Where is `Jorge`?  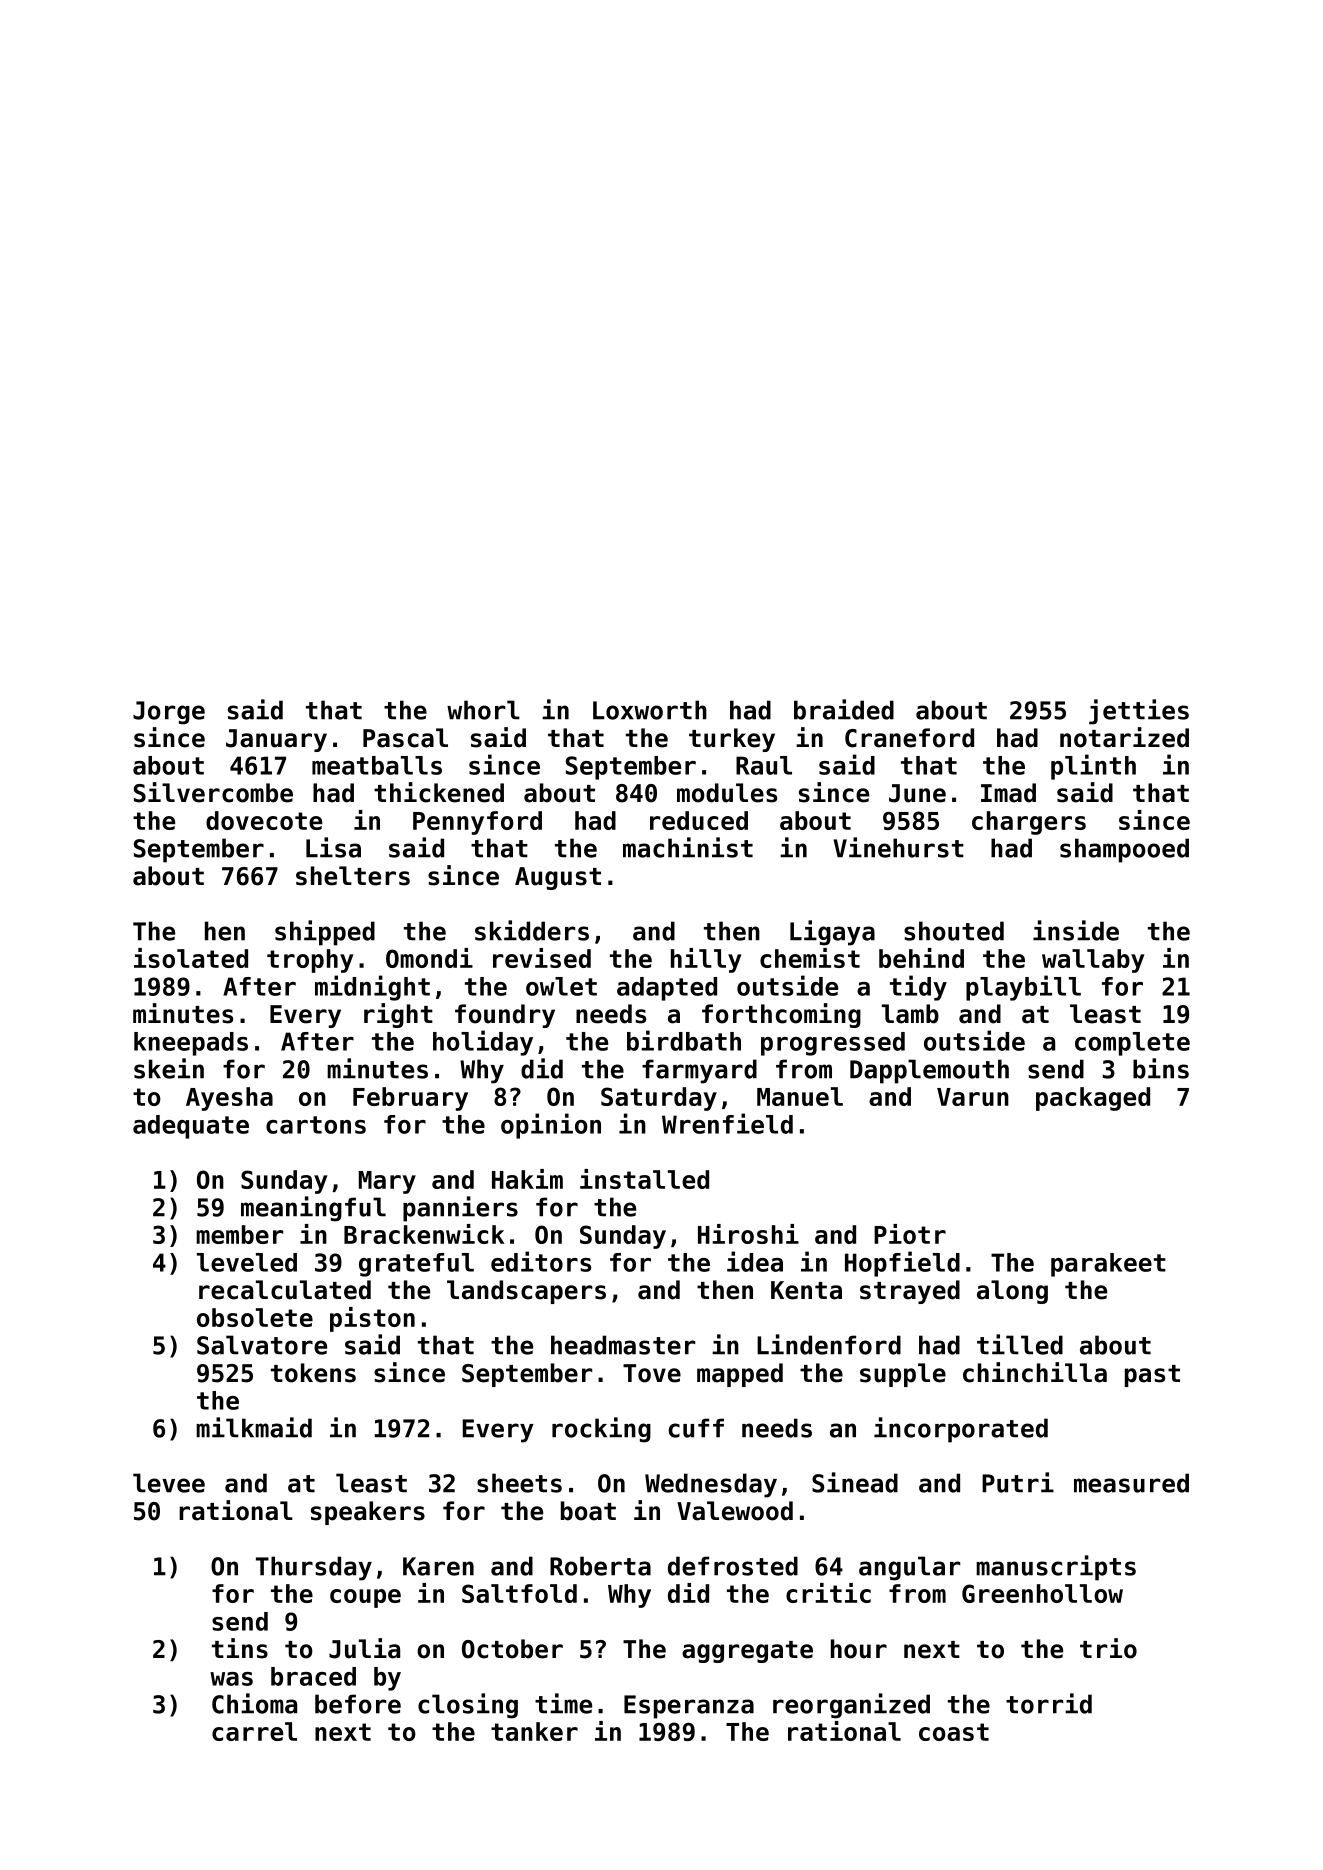 Jorge is located at coordinates (169, 713).
